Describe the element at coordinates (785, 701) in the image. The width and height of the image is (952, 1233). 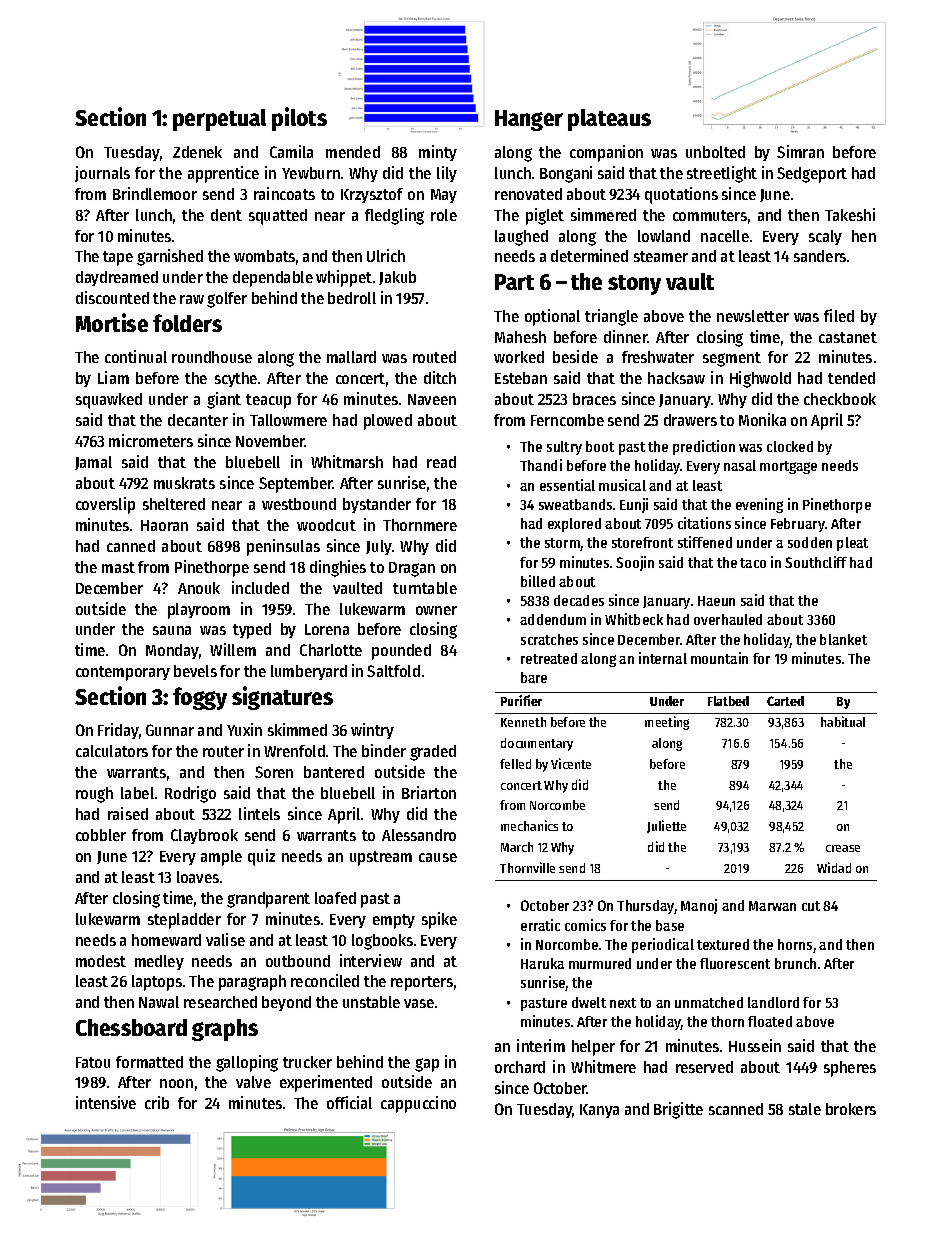
I see `Carted` at that location.
